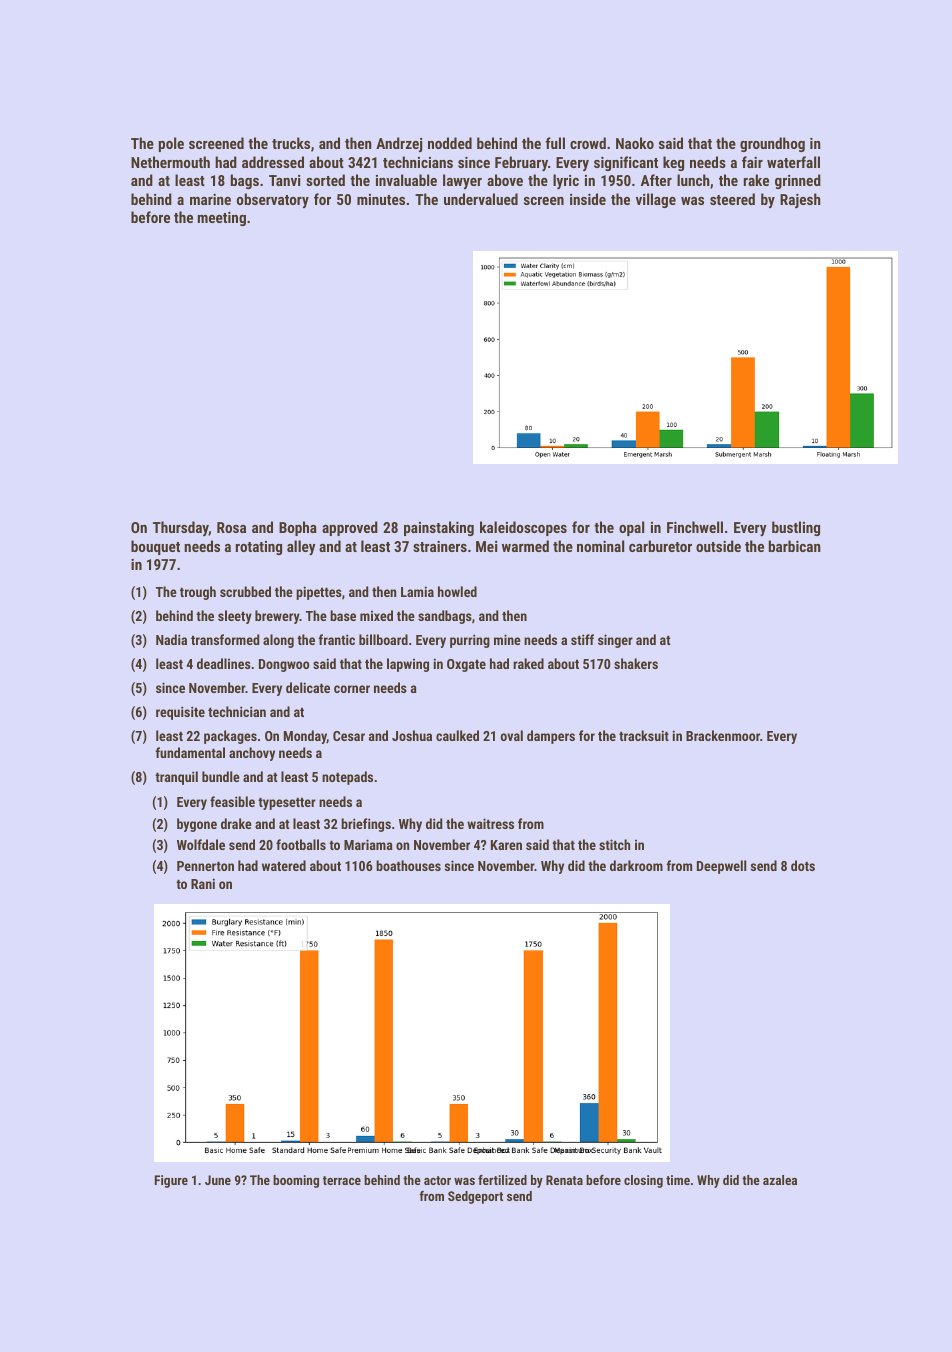  What do you see at coordinates (408, 865) in the page?
I see `boathouses` at bounding box center [408, 865].
